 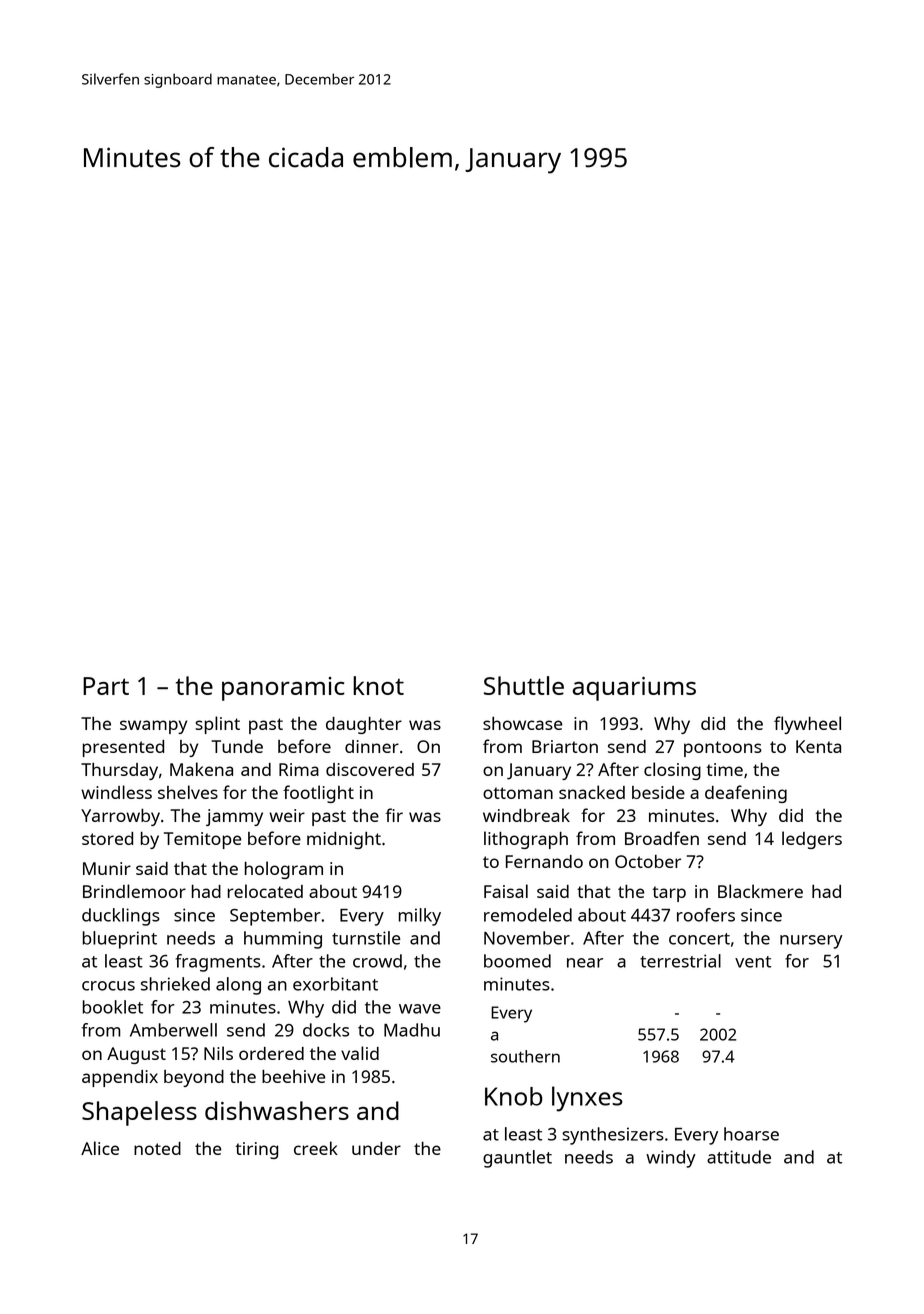 I want to click on lithograph, so click(x=526, y=840).
